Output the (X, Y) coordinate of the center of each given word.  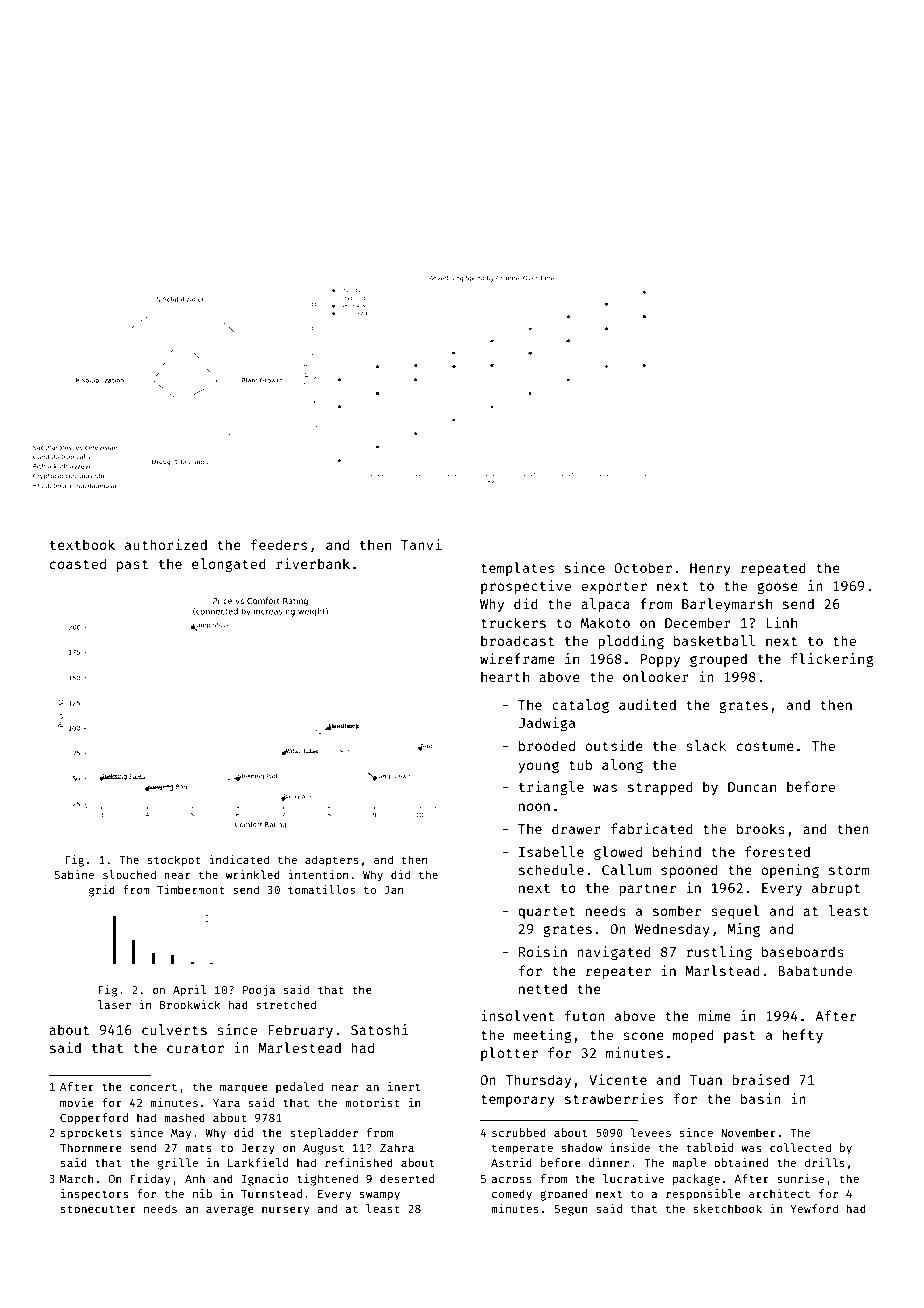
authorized (166, 544)
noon (534, 807)
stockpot (174, 861)
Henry (710, 569)
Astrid (511, 1162)
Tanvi (421, 544)
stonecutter (98, 1209)
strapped (660, 788)
